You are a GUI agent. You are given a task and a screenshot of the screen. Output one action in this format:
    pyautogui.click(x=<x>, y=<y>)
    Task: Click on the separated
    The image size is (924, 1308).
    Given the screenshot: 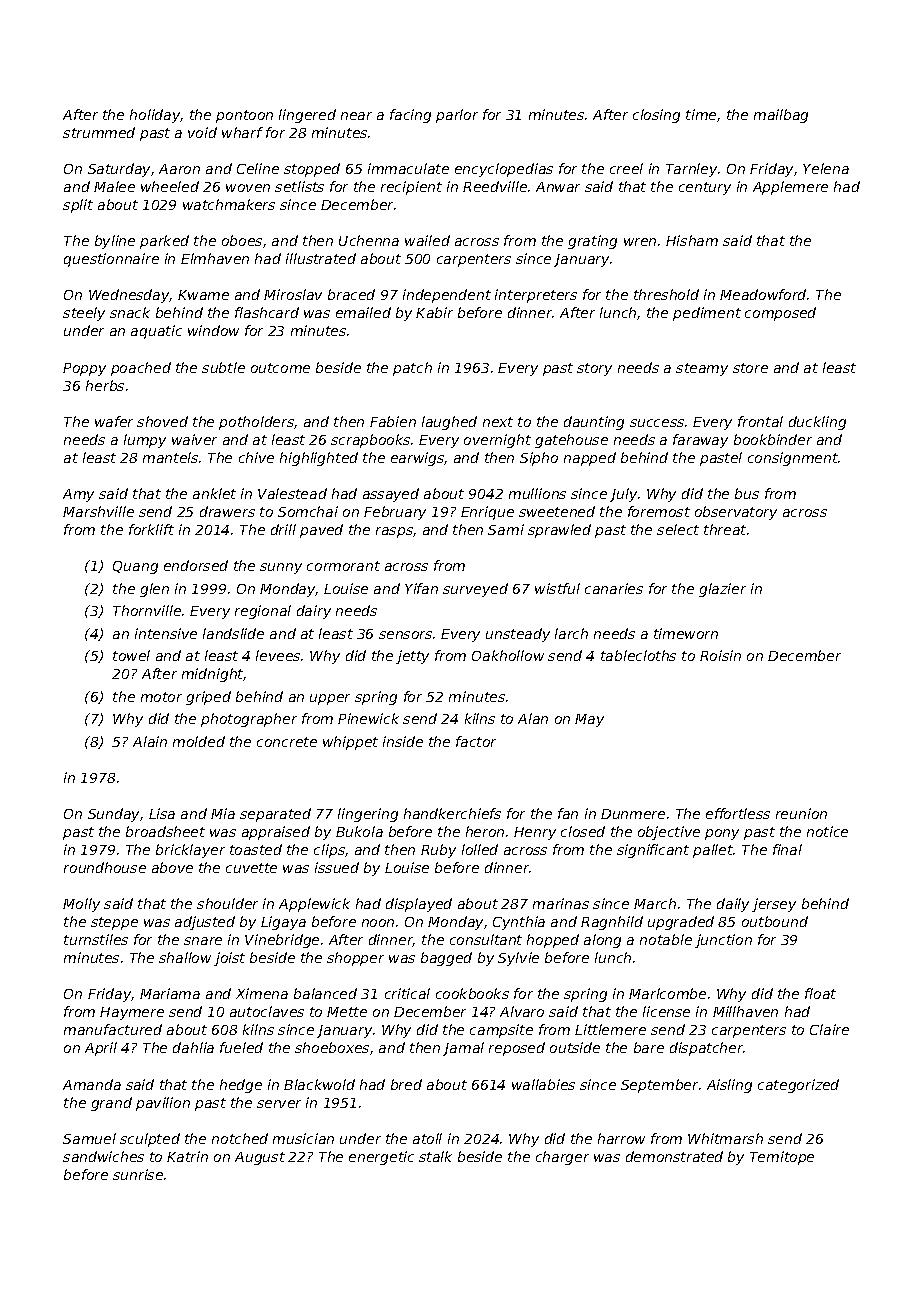 What is the action you would take?
    pyautogui.click(x=275, y=815)
